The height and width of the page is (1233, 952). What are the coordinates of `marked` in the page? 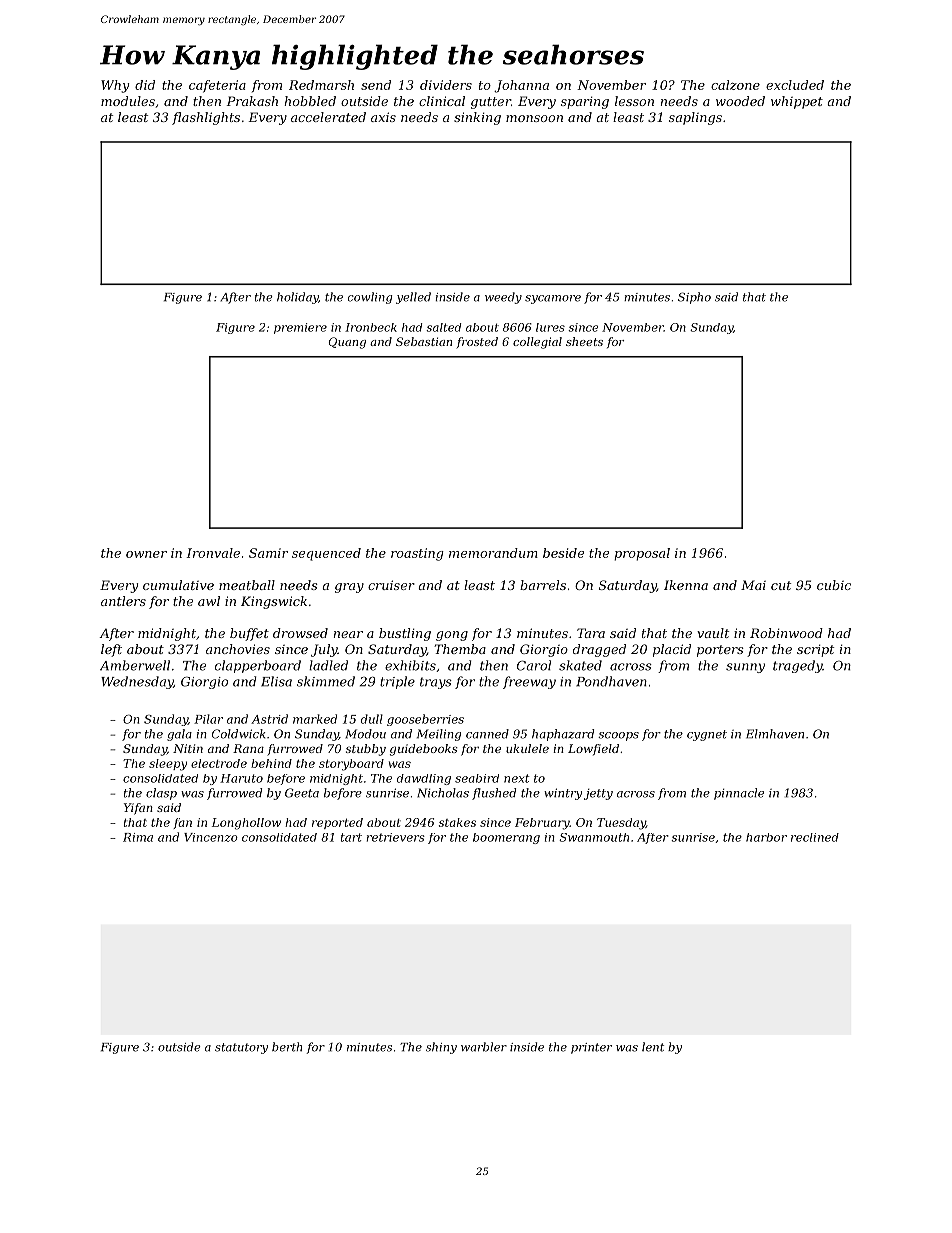 It's located at (315, 719).
